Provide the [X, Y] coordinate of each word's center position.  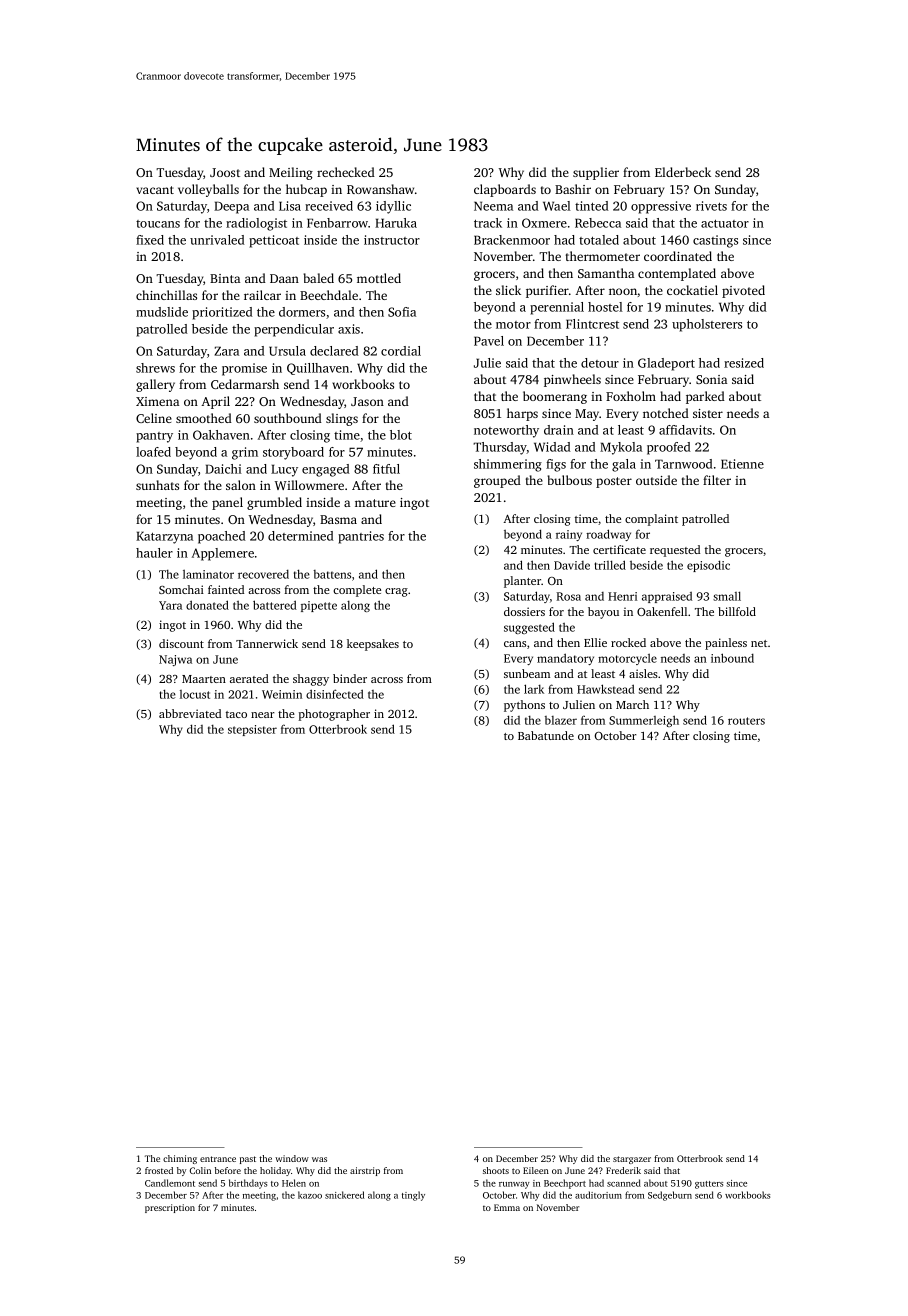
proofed [669, 448]
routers [746, 721]
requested [675, 551]
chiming [180, 1159]
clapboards [505, 190]
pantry [154, 437]
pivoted [743, 291]
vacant [155, 190]
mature [375, 503]
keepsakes [373, 645]
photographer [334, 715]
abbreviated [190, 713]
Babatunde [546, 735]
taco [236, 714]
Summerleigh [644, 721]
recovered [263, 574]
